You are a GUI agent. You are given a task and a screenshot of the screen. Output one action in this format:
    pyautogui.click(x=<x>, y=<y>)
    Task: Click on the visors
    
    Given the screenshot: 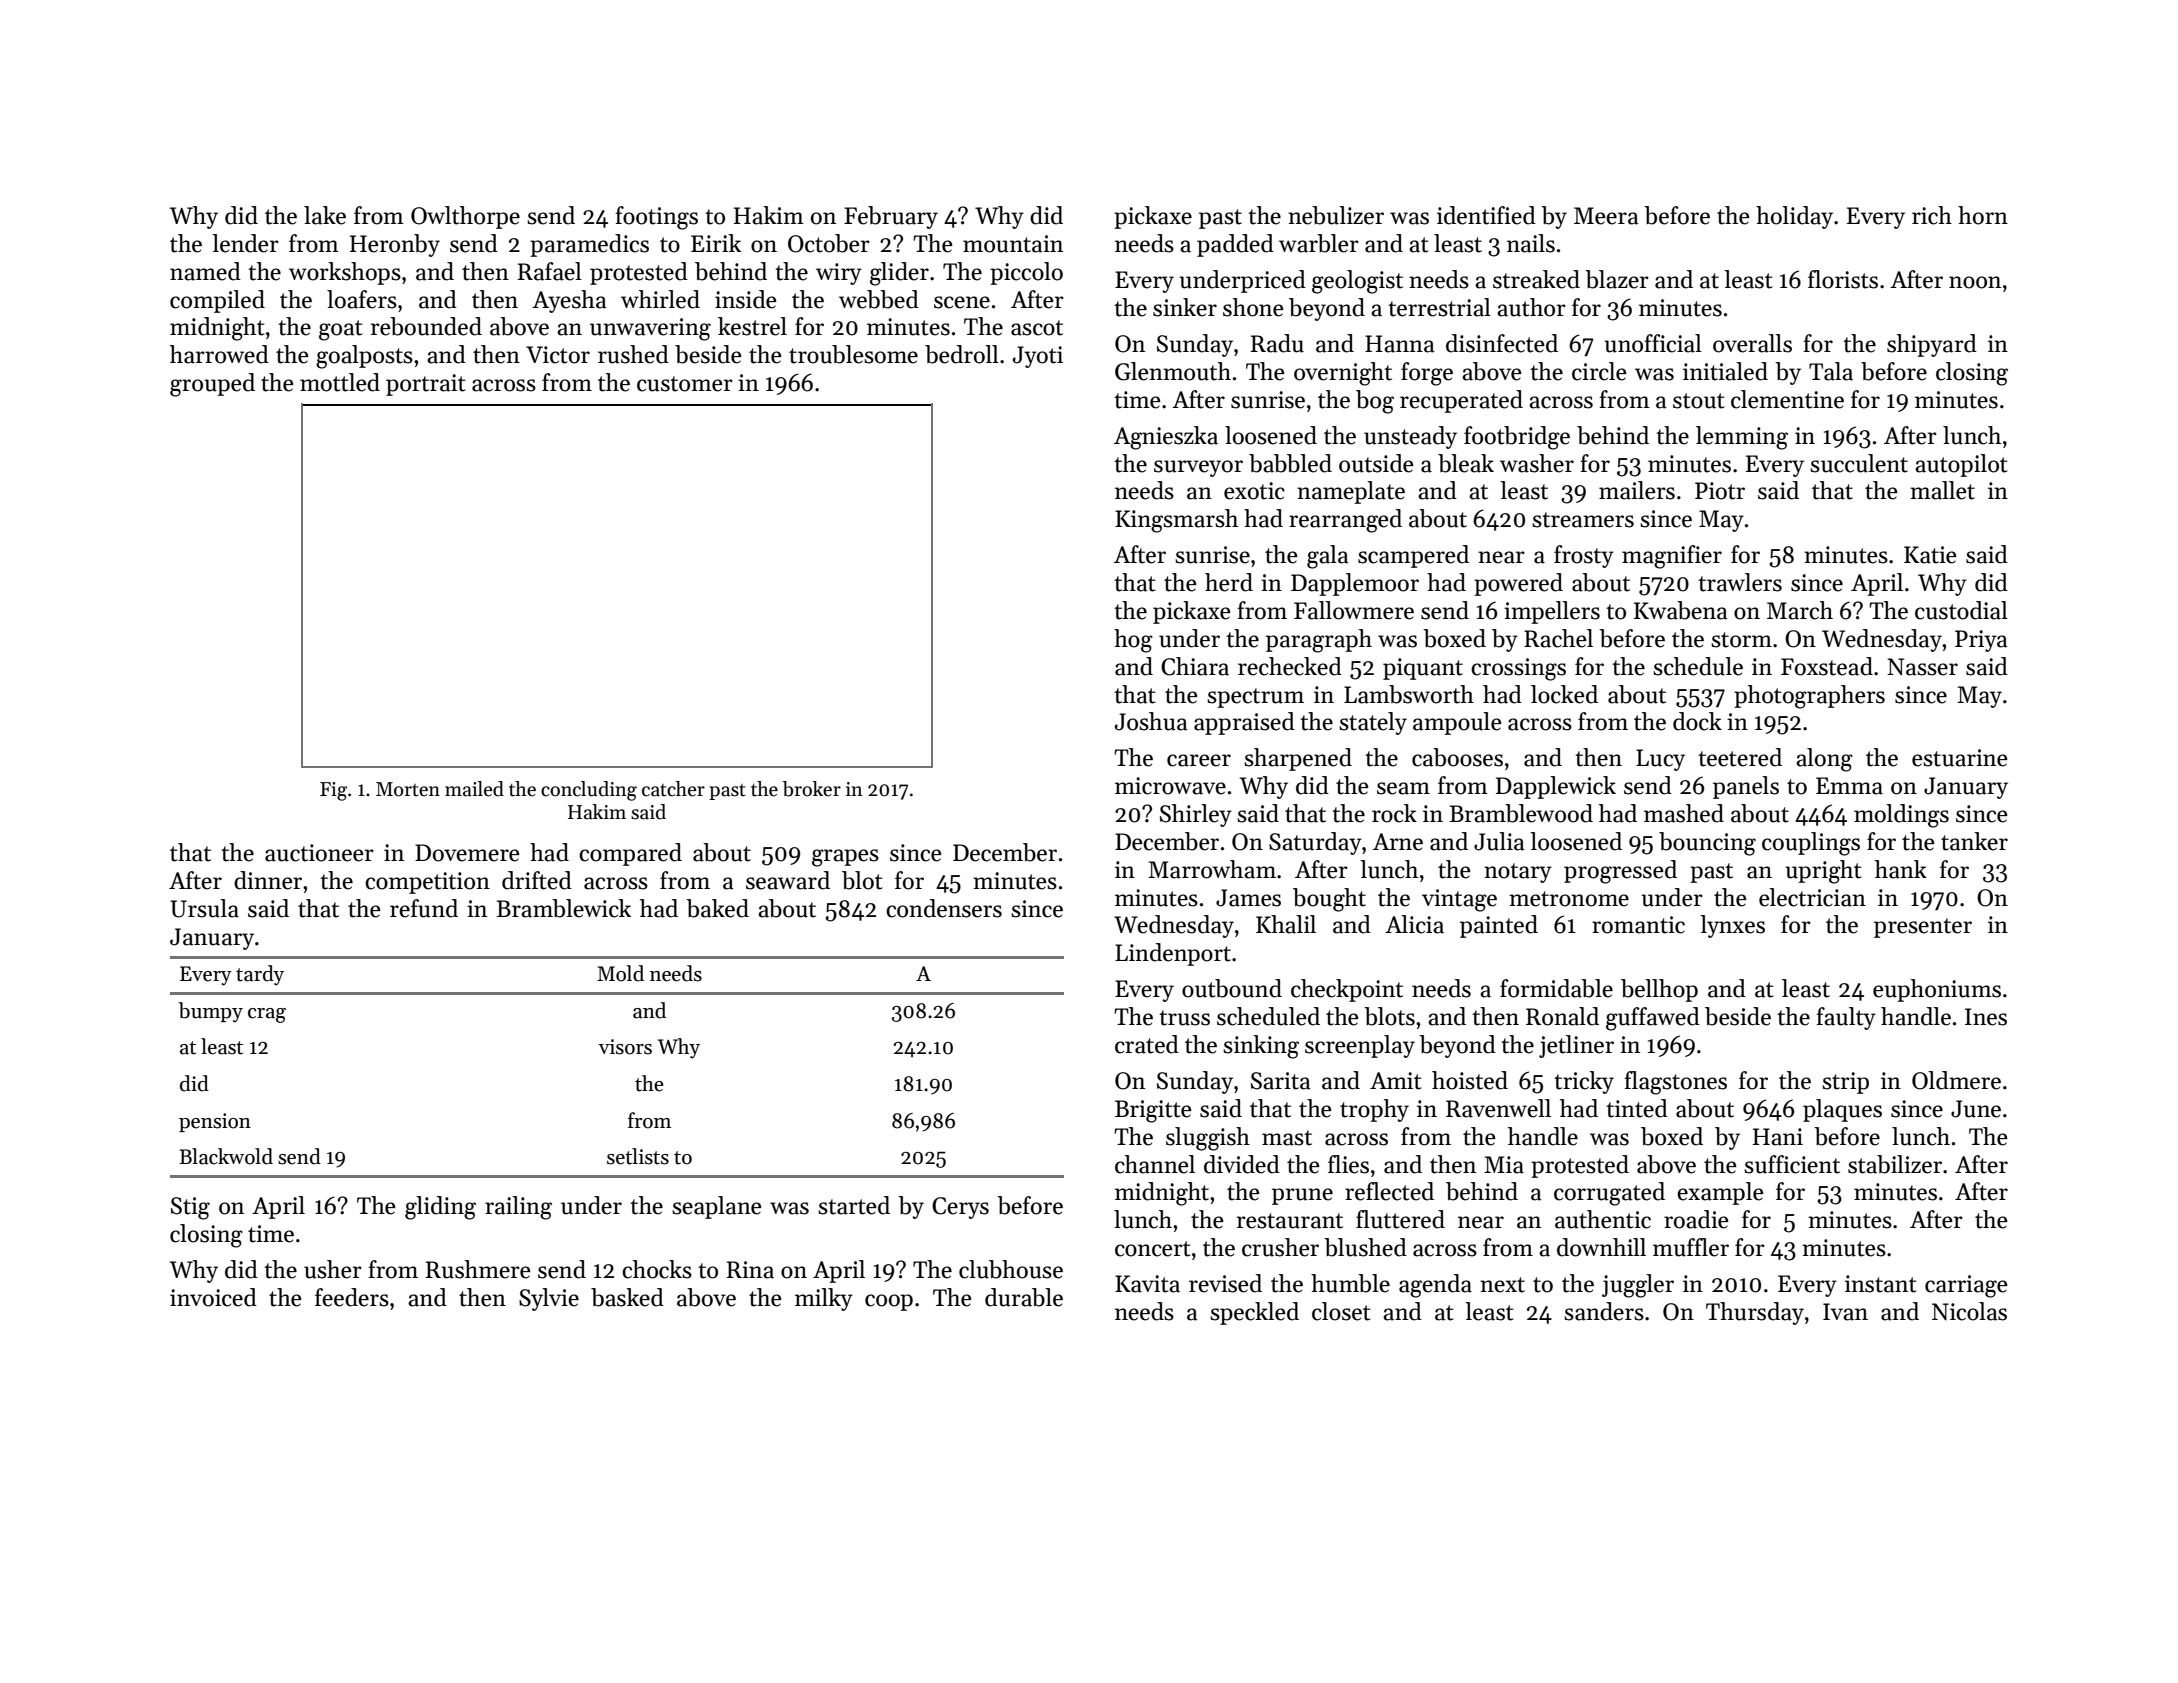 What is the action you would take?
    pyautogui.click(x=625, y=1047)
